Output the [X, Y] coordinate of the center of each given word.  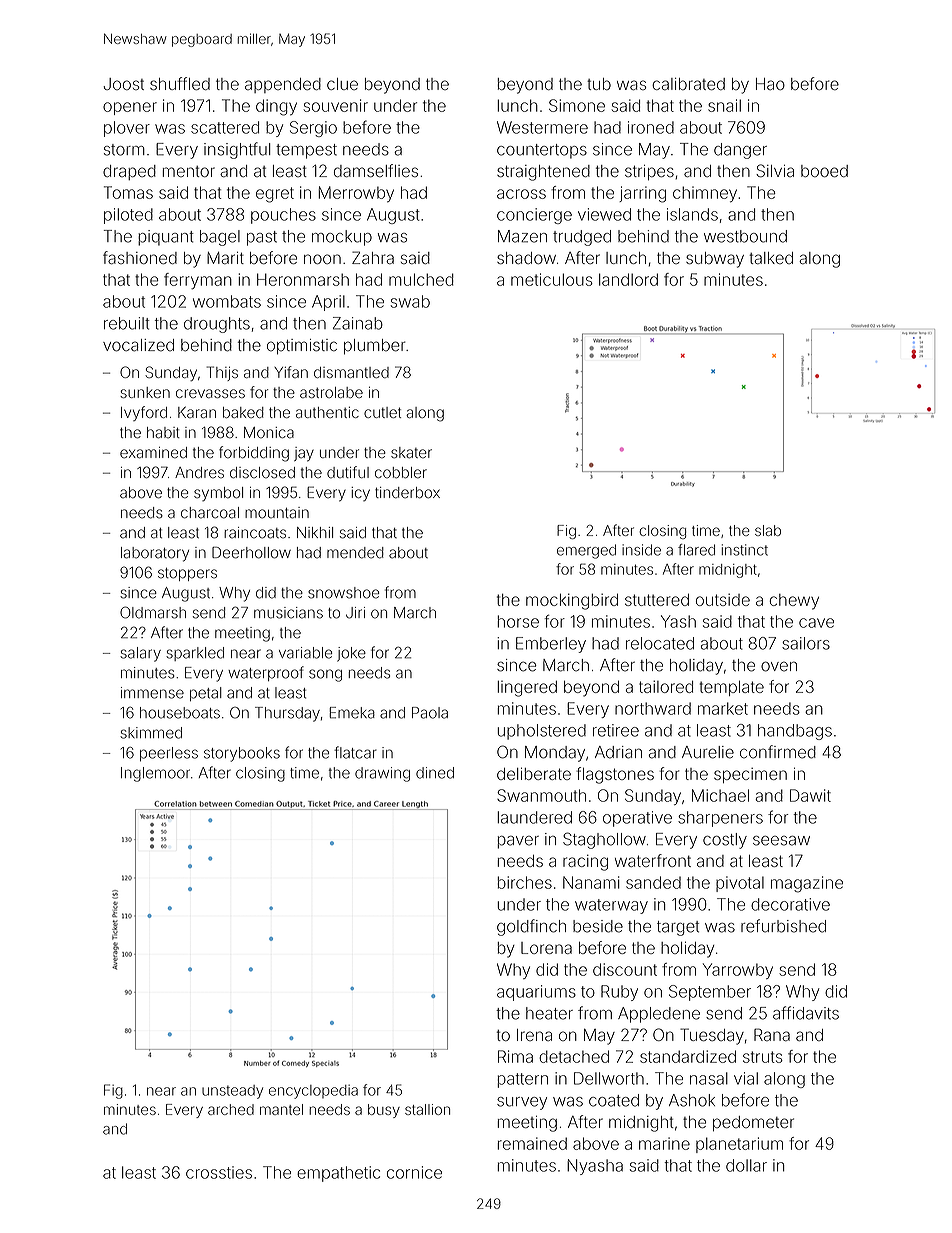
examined [153, 453]
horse [518, 621]
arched [231, 1109]
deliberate [534, 773]
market [723, 708]
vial [746, 1078]
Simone [577, 105]
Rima [515, 1056]
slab [768, 530]
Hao [770, 84]
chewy [794, 602]
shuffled [180, 83]
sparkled [195, 654]
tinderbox [407, 493]
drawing [382, 774]
